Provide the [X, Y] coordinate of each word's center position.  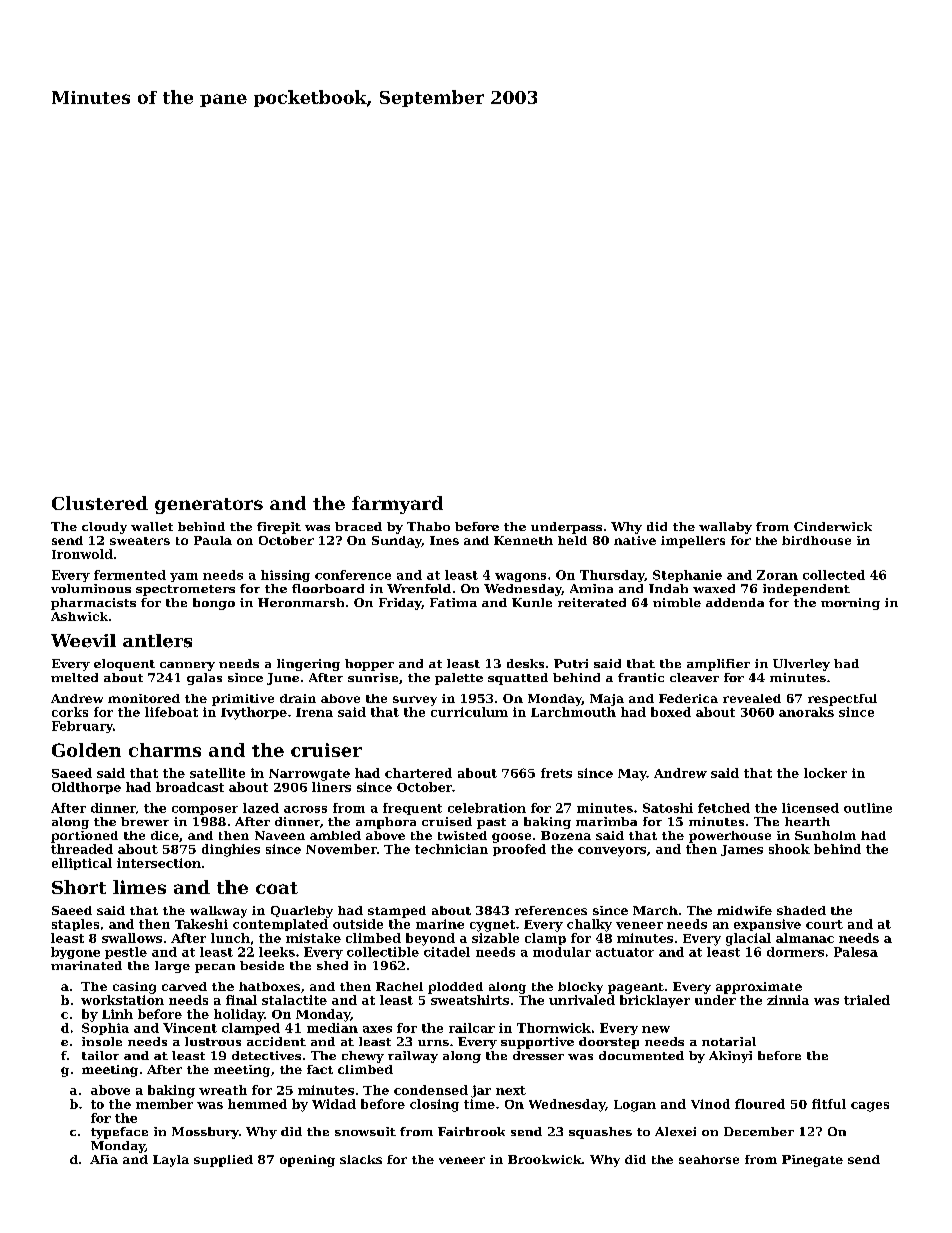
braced [358, 526]
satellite [217, 773]
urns [433, 1043]
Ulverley [801, 665]
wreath [223, 1090]
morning [850, 604]
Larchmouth [573, 712]
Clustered [100, 503]
